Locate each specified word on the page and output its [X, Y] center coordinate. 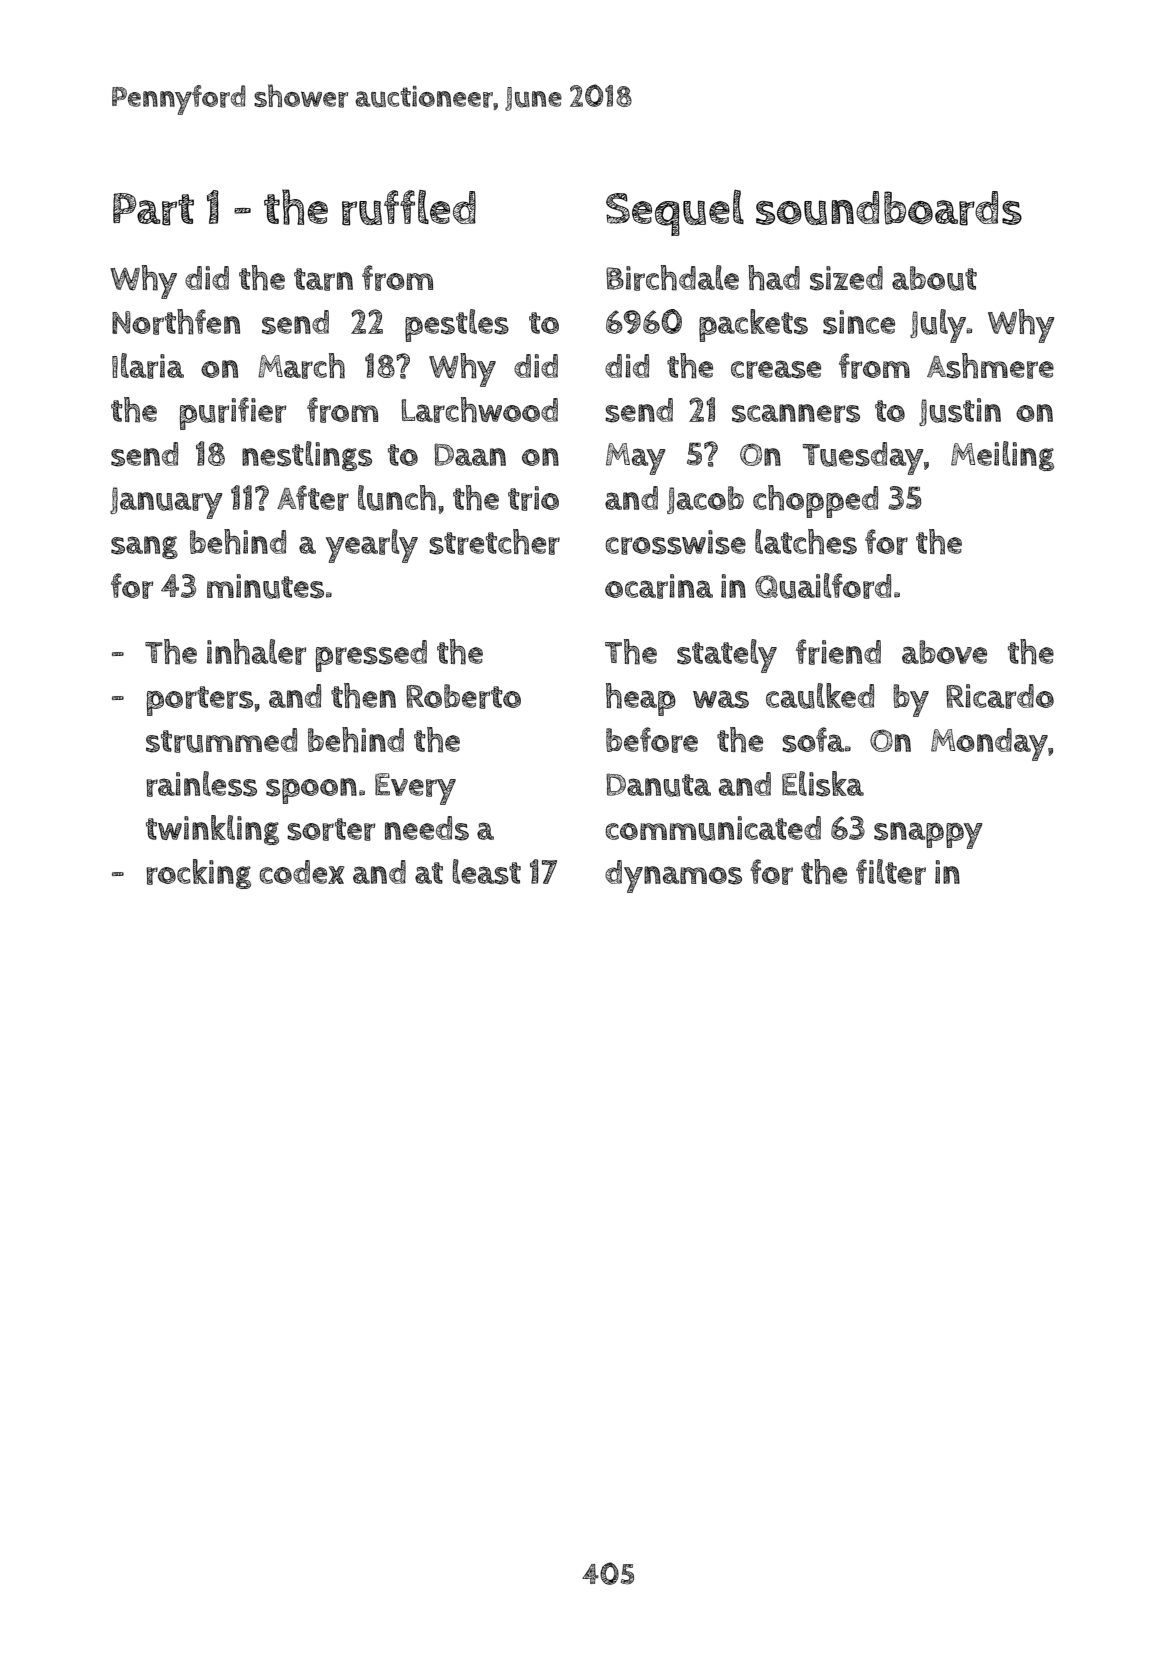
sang [144, 547]
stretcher [494, 542]
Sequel [675, 213]
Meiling [1002, 456]
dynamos [673, 876]
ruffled [409, 208]
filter [891, 872]
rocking [198, 874]
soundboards [889, 208]
